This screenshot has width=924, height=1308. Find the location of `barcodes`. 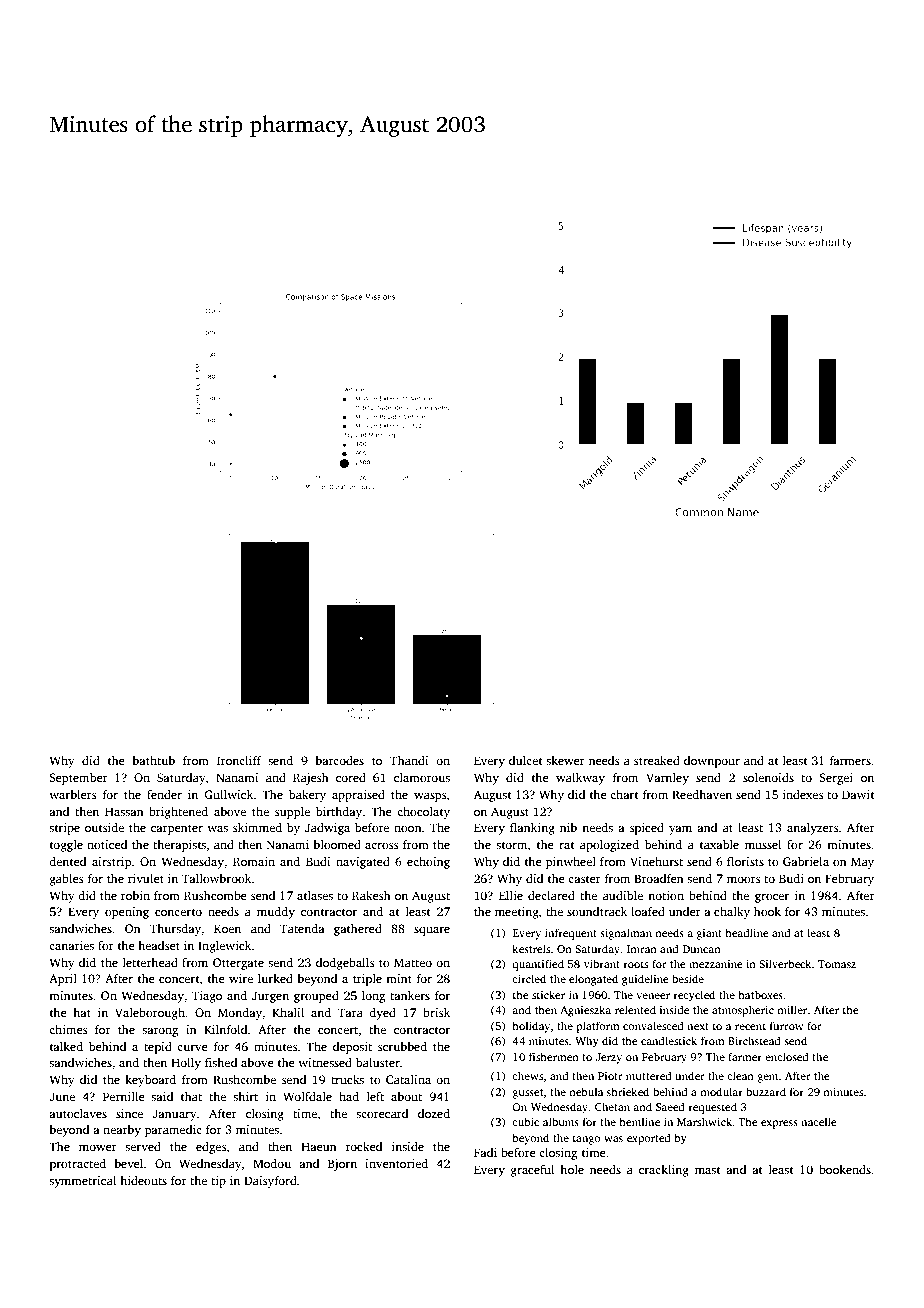

barcodes is located at coordinates (339, 760).
